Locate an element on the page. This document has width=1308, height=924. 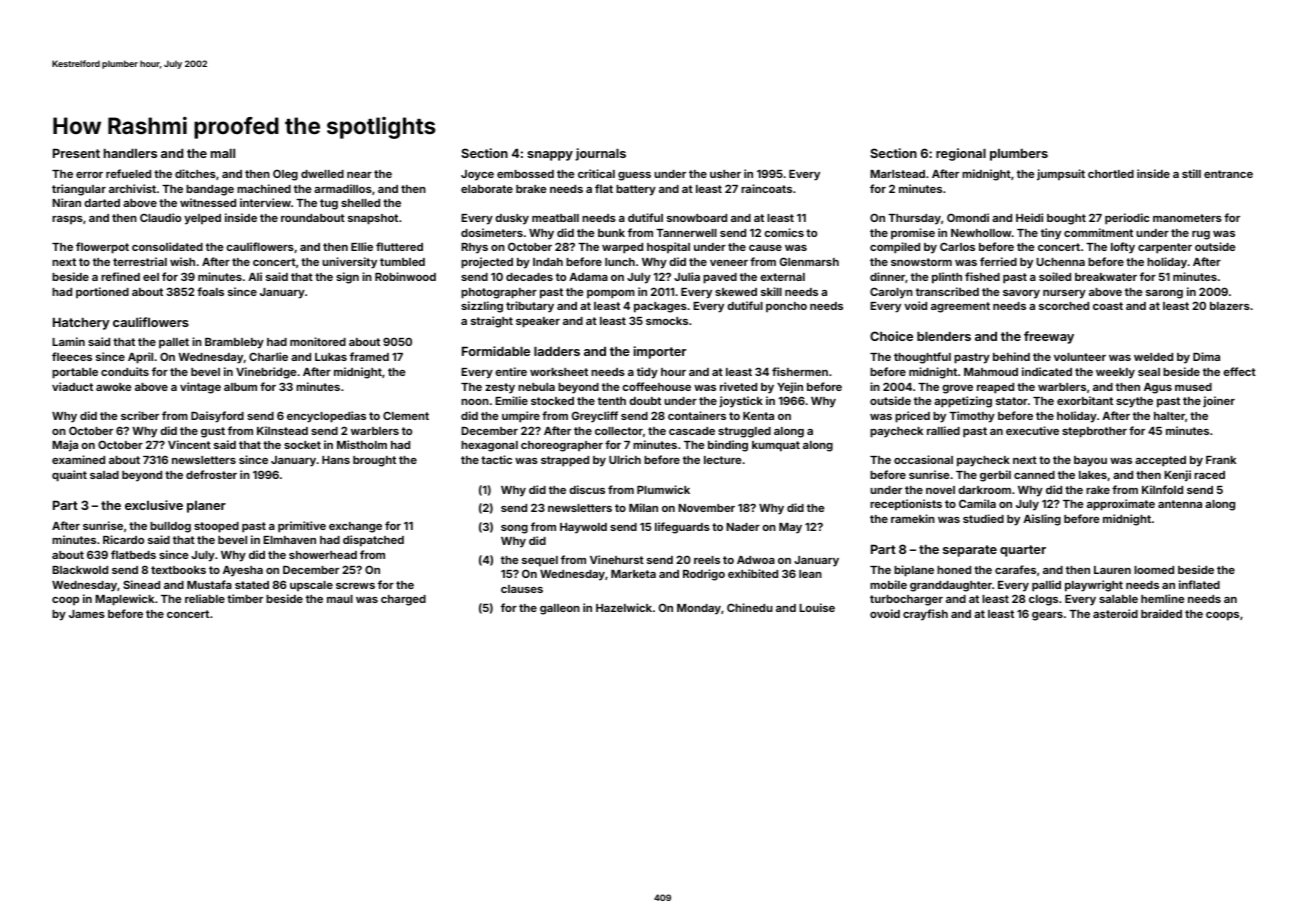
encyclopedias is located at coordinates (326, 417).
